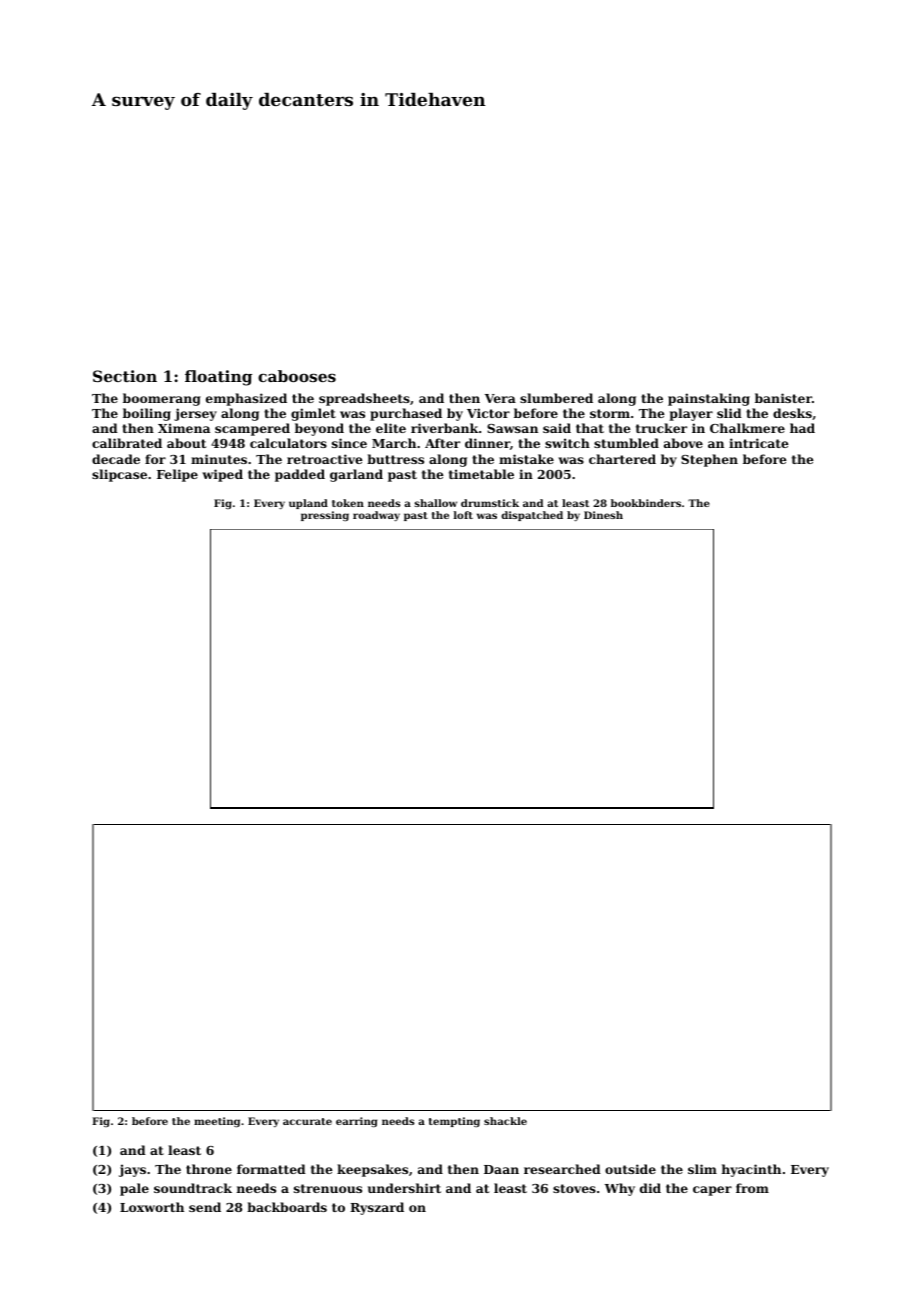  What do you see at coordinates (603, 515) in the screenshot?
I see `Dinesh` at bounding box center [603, 515].
